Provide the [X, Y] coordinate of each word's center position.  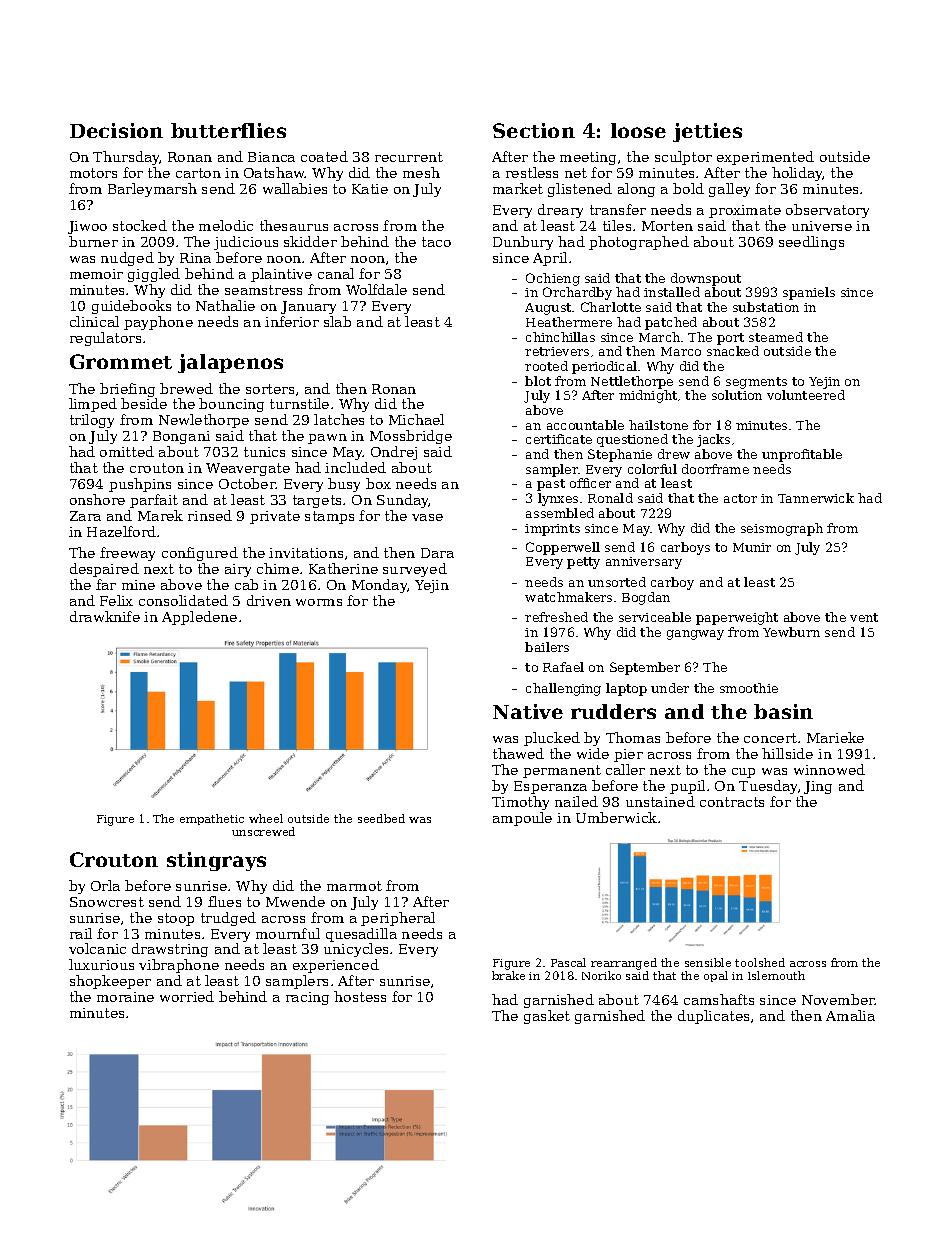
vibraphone [179, 966]
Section [534, 130]
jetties [707, 132]
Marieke [835, 737]
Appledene [199, 618]
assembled [560, 513]
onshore [97, 499]
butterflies [228, 130]
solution [737, 395]
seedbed [381, 818]
